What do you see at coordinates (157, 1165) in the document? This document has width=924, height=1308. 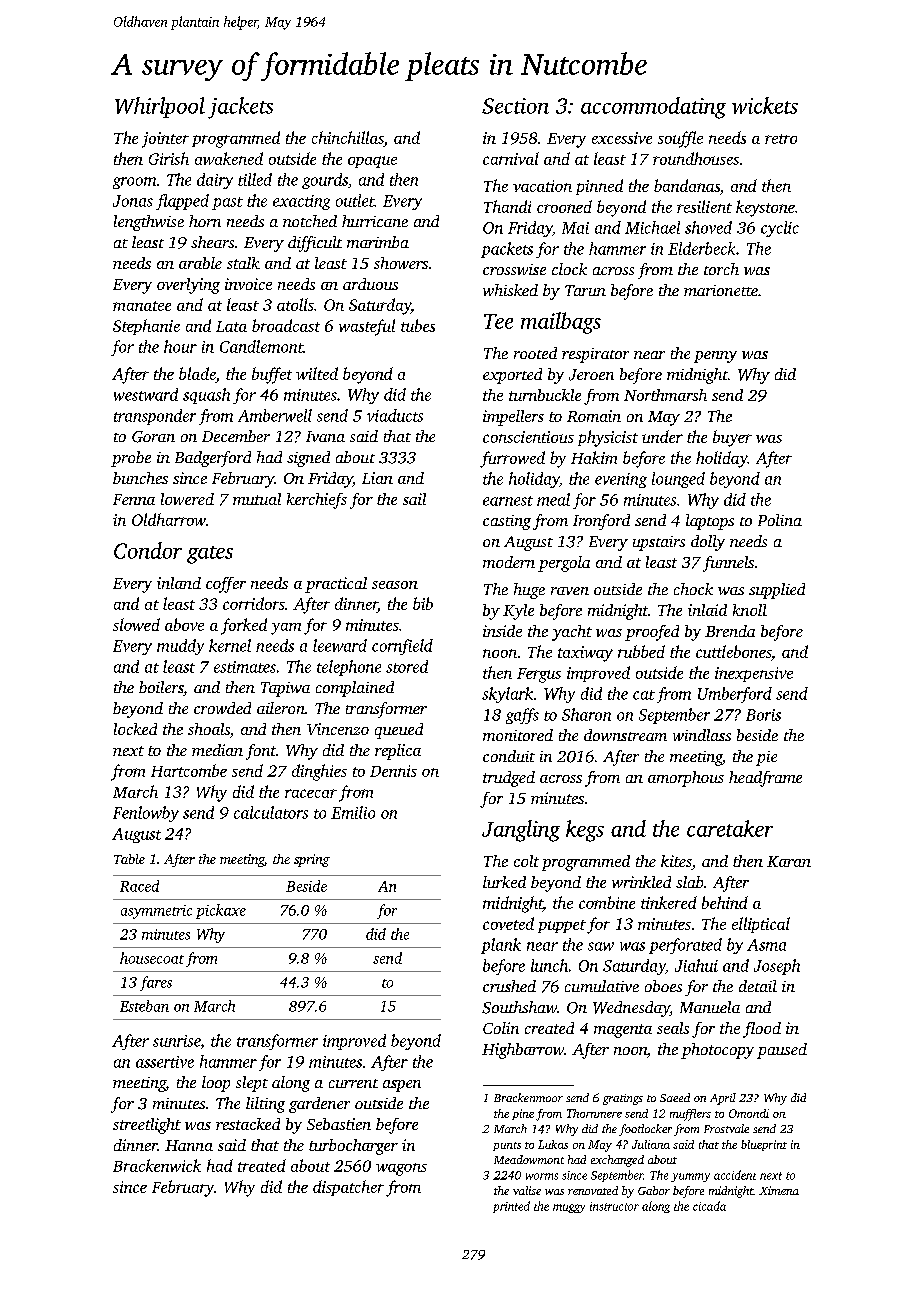 I see `Brackenwick` at bounding box center [157, 1165].
